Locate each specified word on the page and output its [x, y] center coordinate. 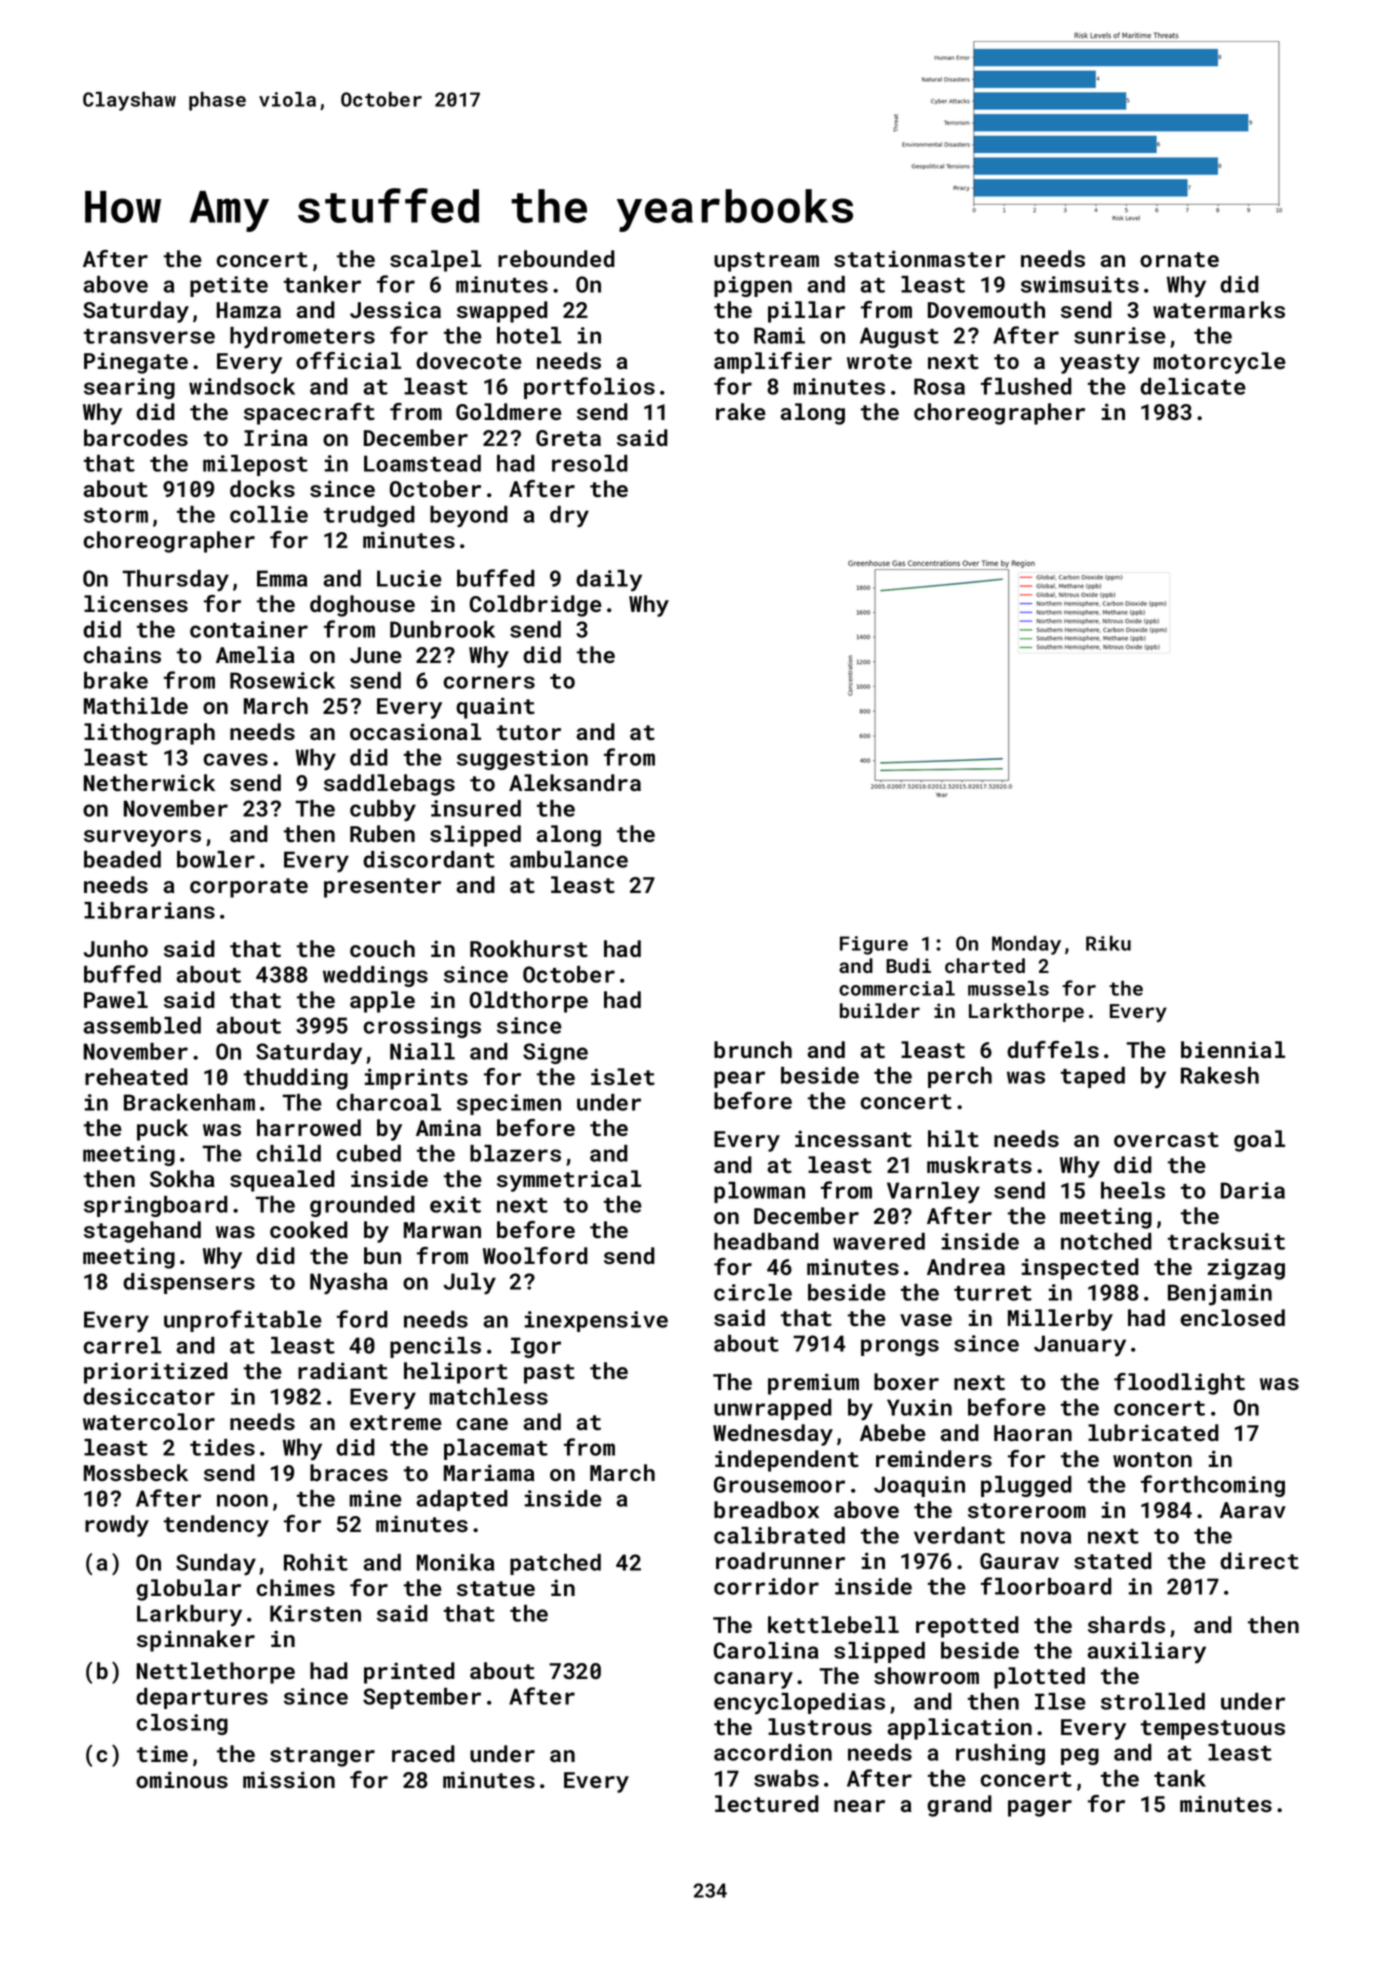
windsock [242, 386]
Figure [874, 945]
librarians [149, 910]
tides [222, 1447]
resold [590, 463]
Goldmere [509, 411]
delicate [1193, 386]
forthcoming [1213, 1486]
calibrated [779, 1535]
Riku [1108, 943]
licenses [136, 603]
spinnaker [196, 1641]
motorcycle [1220, 363]
